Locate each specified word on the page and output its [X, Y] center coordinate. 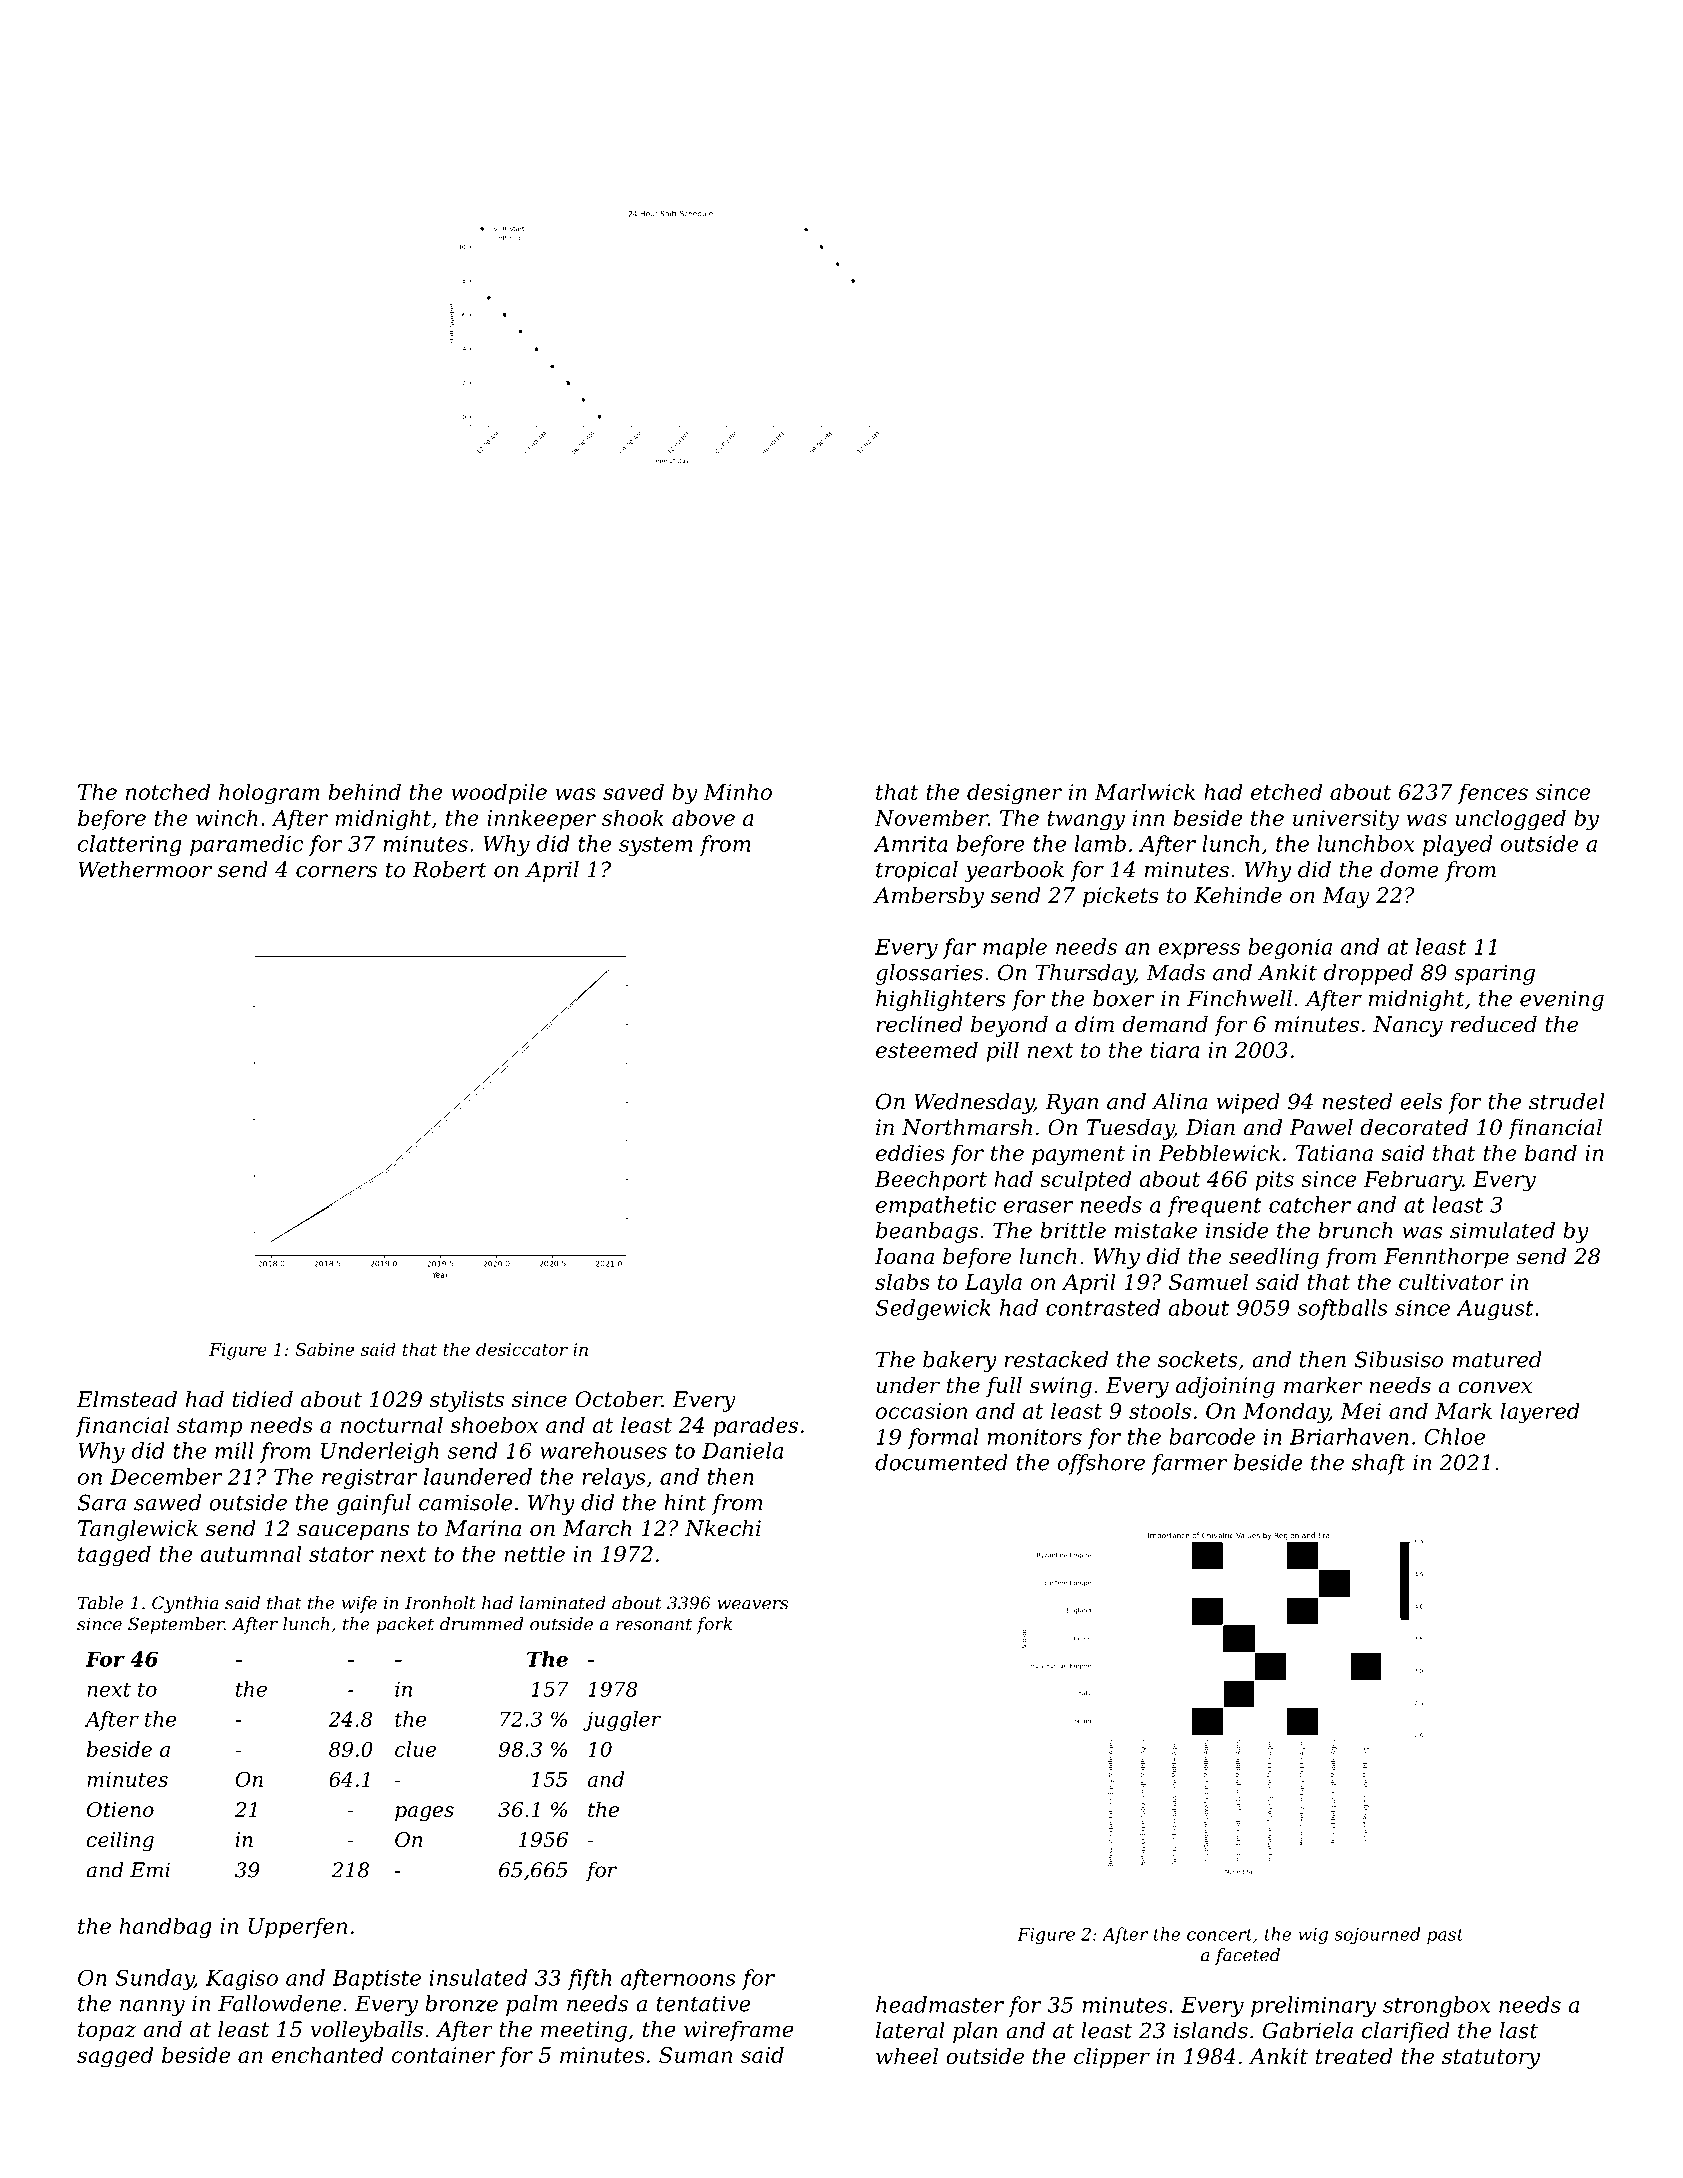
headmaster [940, 2004]
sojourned [1377, 1935]
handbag [165, 1928]
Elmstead [127, 1399]
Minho [738, 791]
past [1445, 1936]
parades [755, 1426]
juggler [622, 1721]
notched [168, 791]
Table [101, 1603]
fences [1493, 793]
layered [1540, 1413]
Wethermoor [145, 869]
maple [1015, 948]
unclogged [1511, 820]
